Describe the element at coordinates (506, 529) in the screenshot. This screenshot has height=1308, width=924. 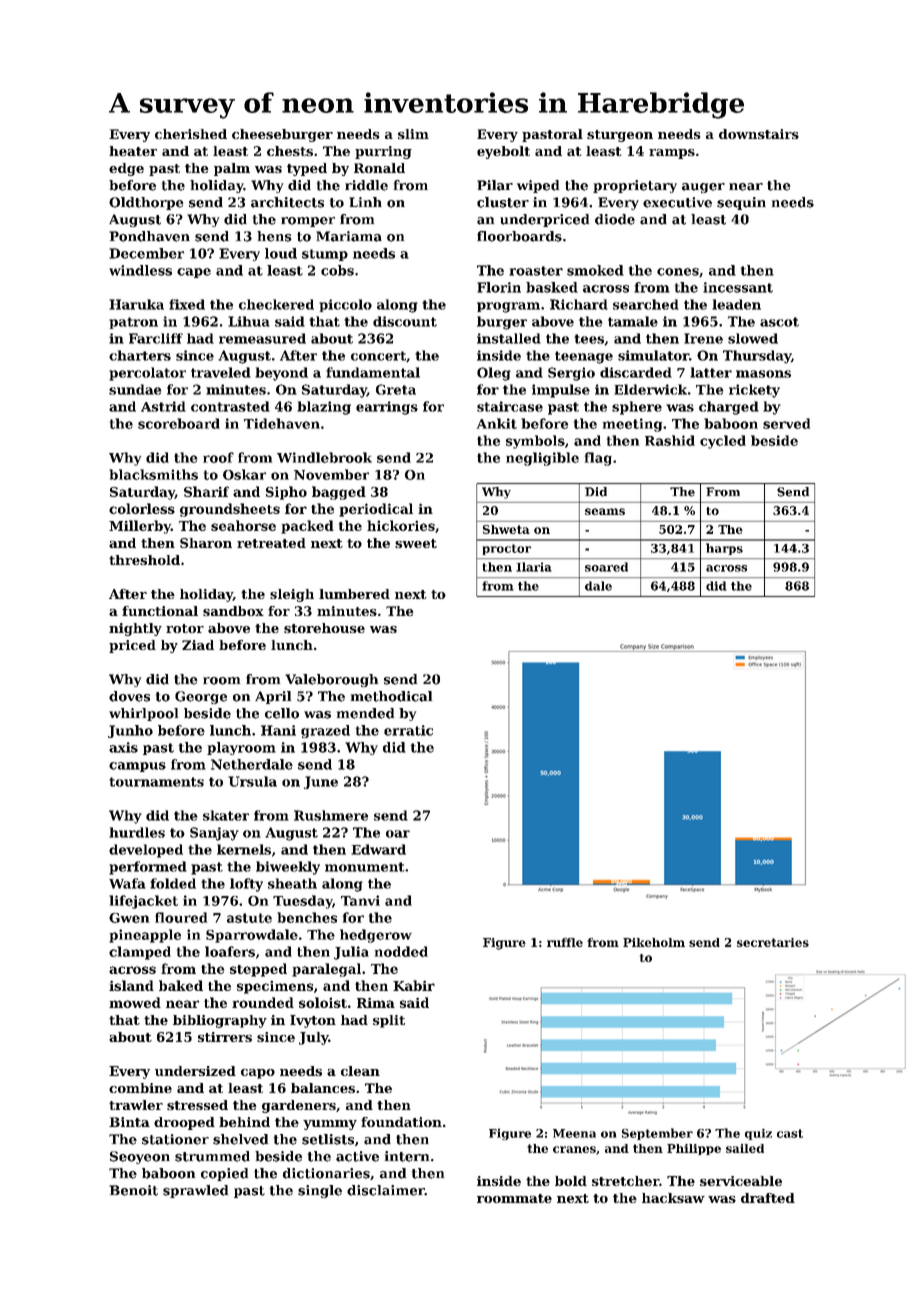
I see `Shweta` at that location.
